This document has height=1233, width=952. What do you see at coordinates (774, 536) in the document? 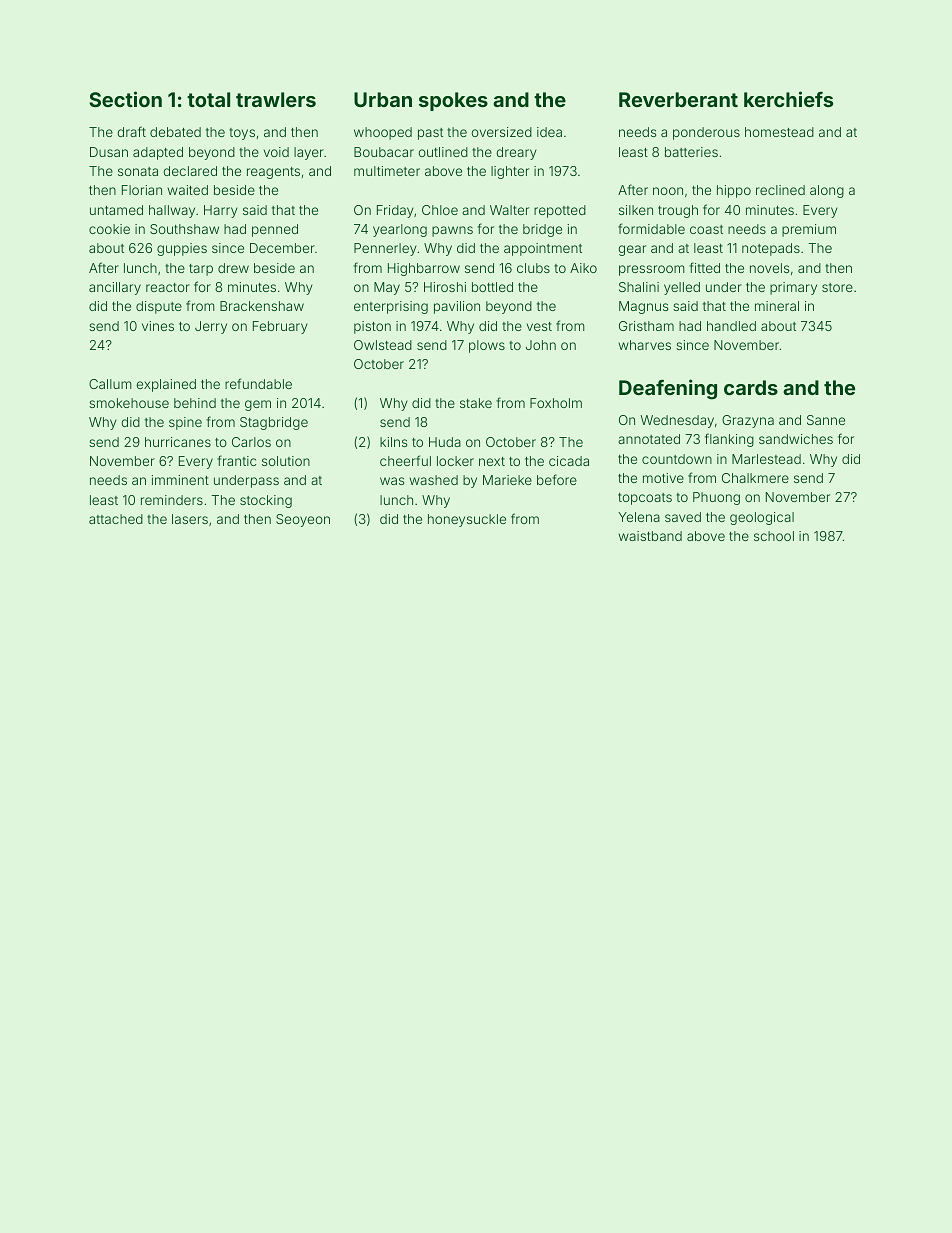
I see `school` at bounding box center [774, 536].
